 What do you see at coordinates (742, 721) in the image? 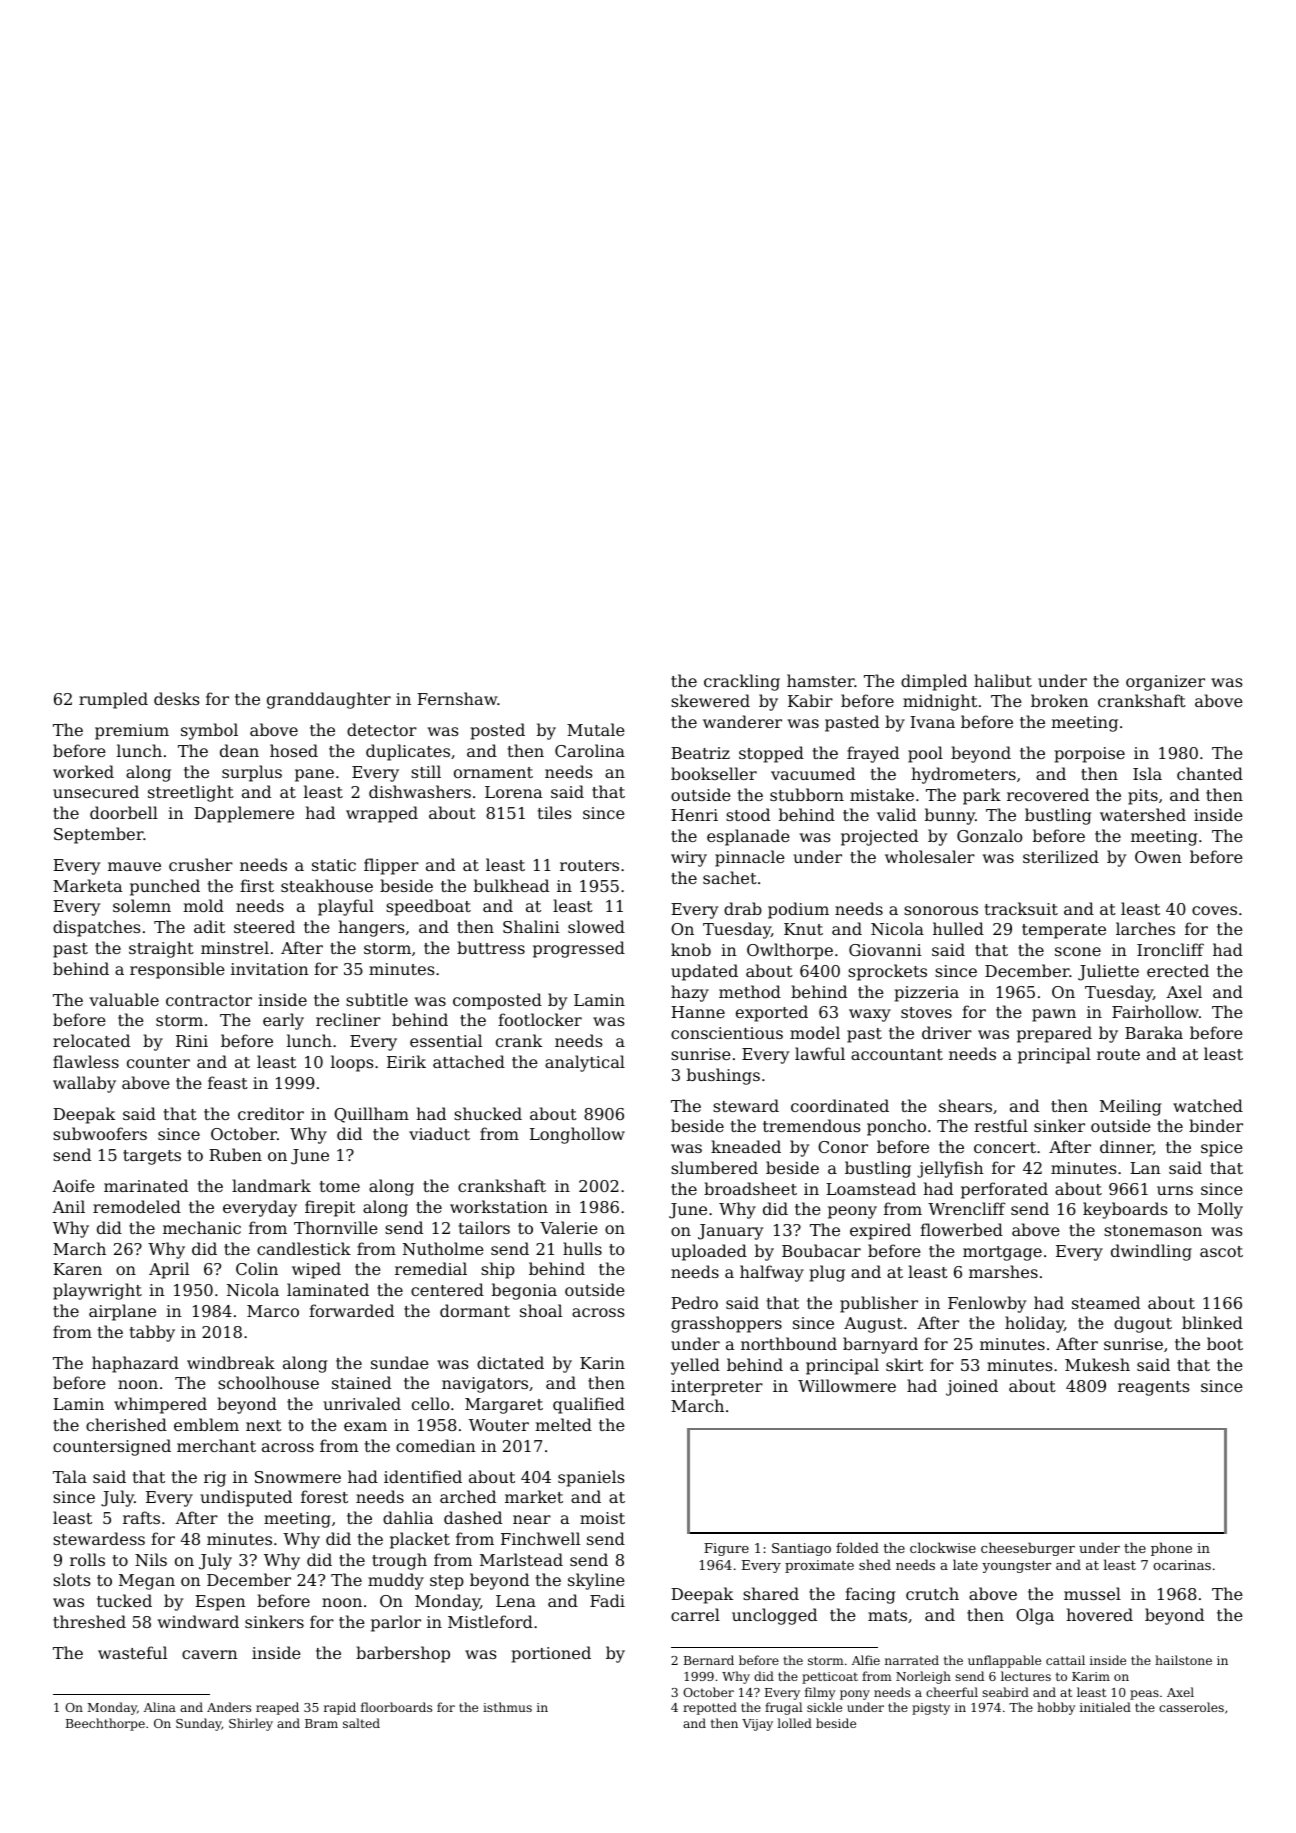
I see `wanderer` at bounding box center [742, 721].
